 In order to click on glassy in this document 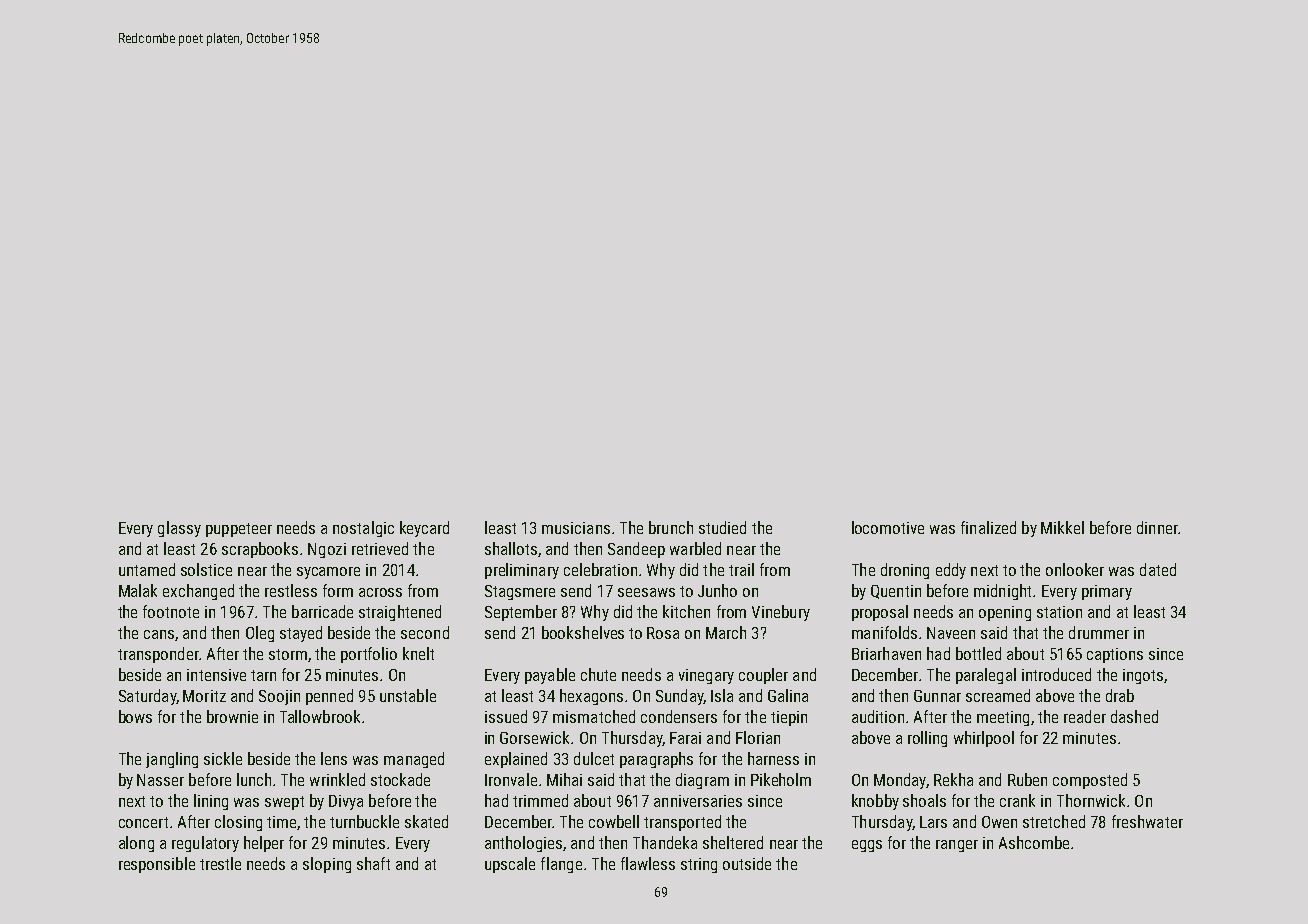, I will do `click(179, 529)`.
